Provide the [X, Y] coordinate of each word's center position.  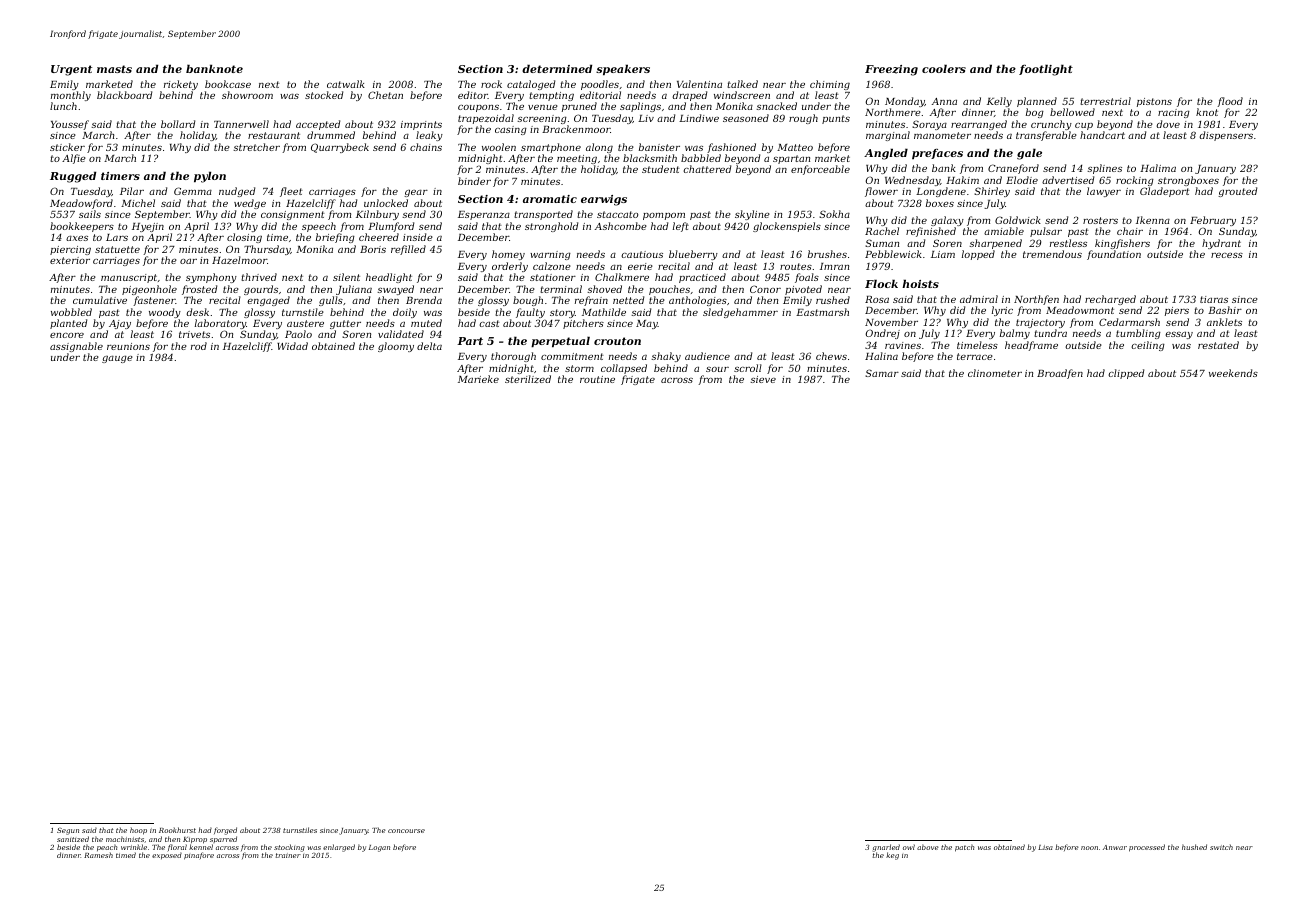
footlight [1046, 70]
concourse [406, 831]
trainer [288, 855]
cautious [642, 254]
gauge [117, 359]
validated [401, 334]
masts [114, 69]
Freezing [891, 70]
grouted [1237, 192]
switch [1221, 847]
